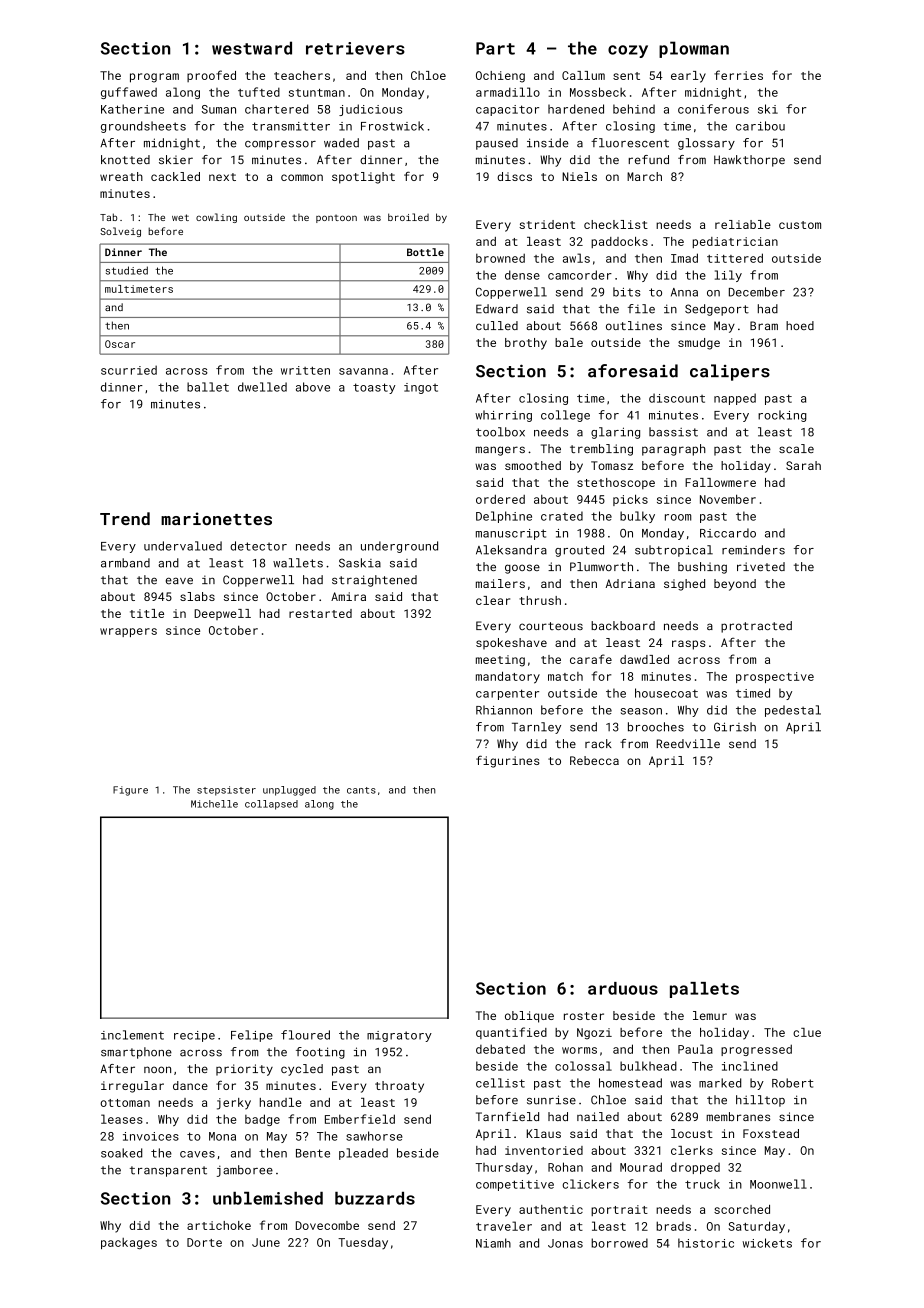 The image size is (924, 1308). I want to click on file, so click(641, 309).
